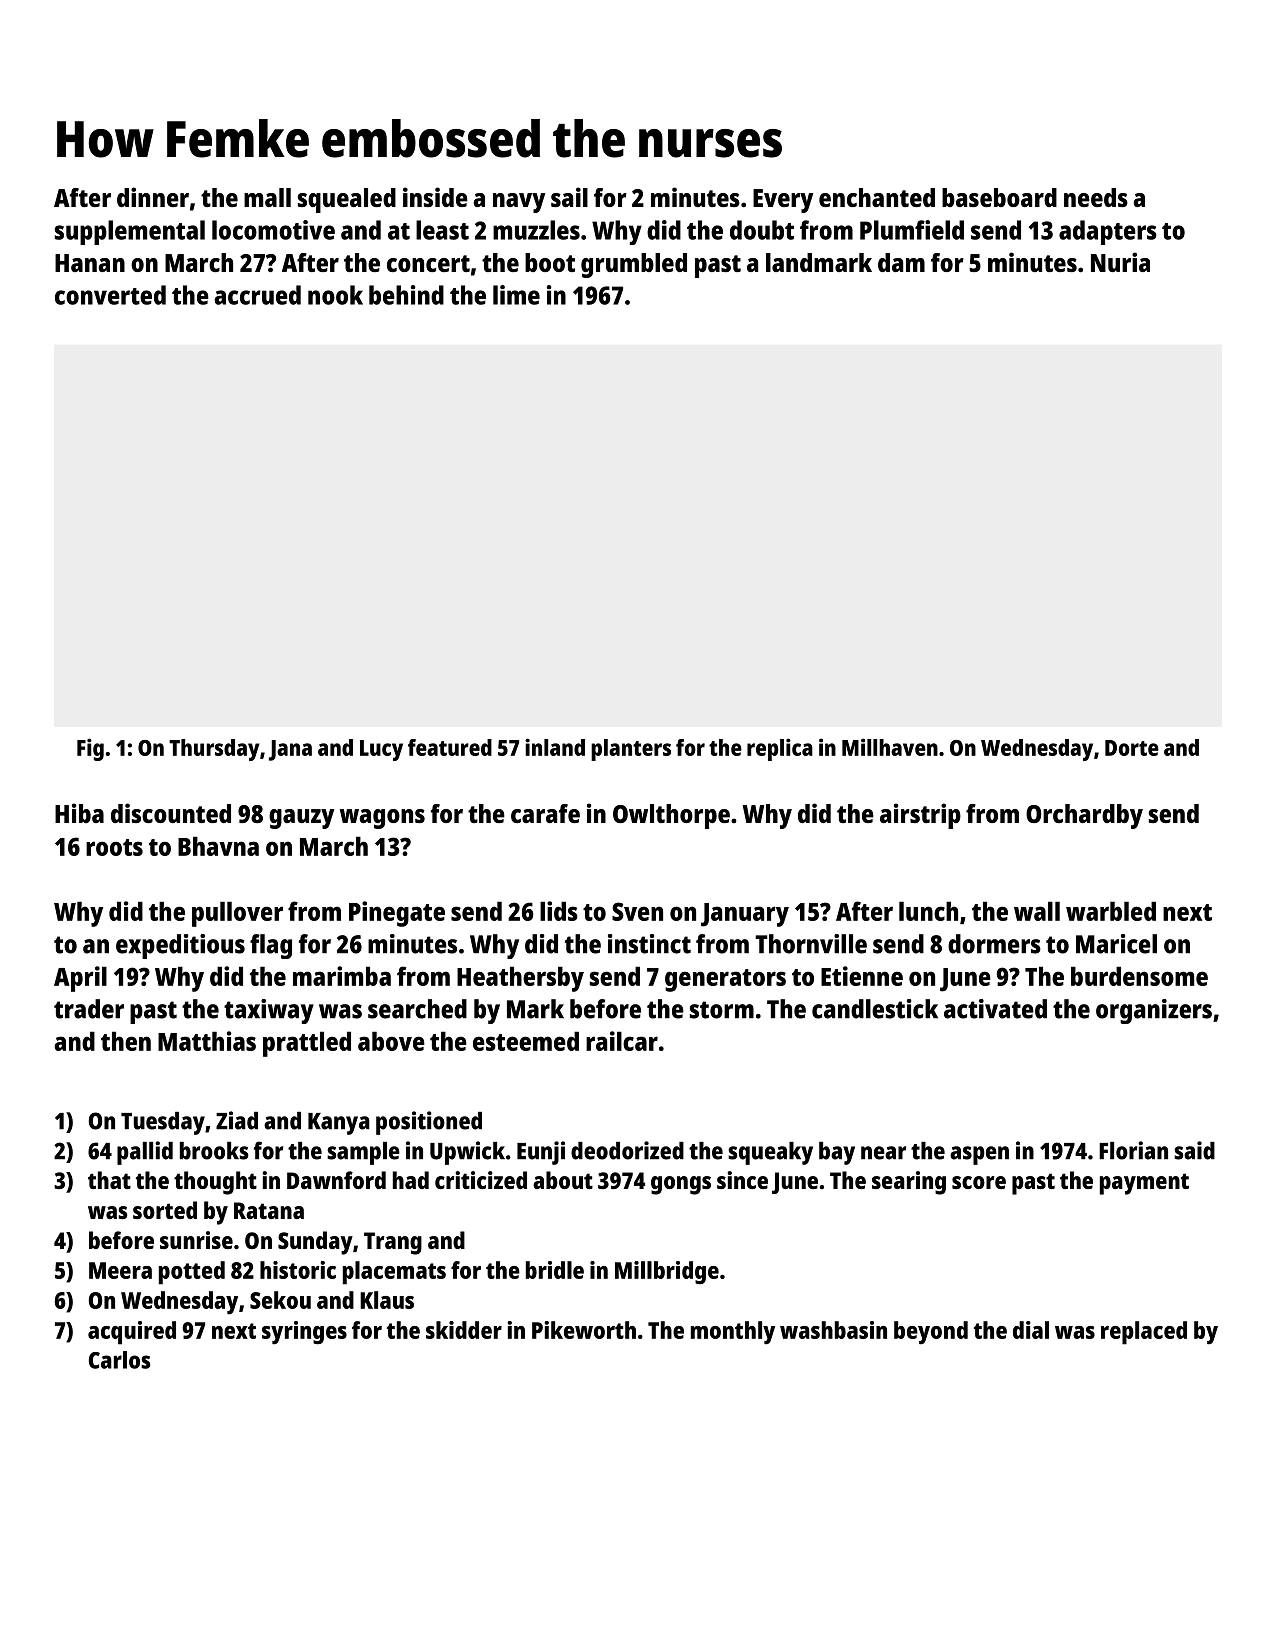  What do you see at coordinates (516, 295) in the screenshot?
I see `lime` at bounding box center [516, 295].
